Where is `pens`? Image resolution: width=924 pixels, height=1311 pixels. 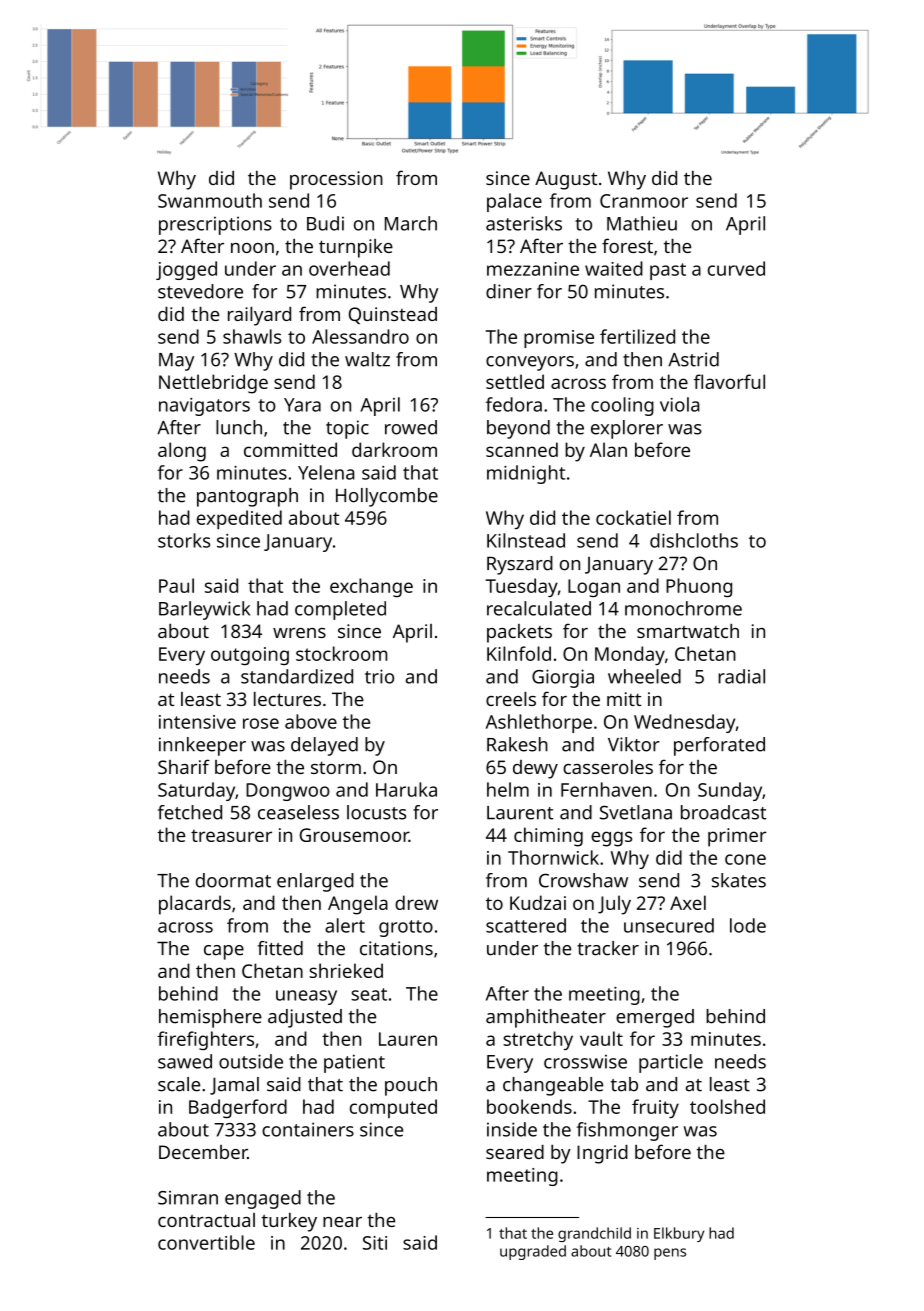
pens is located at coordinates (670, 1254).
